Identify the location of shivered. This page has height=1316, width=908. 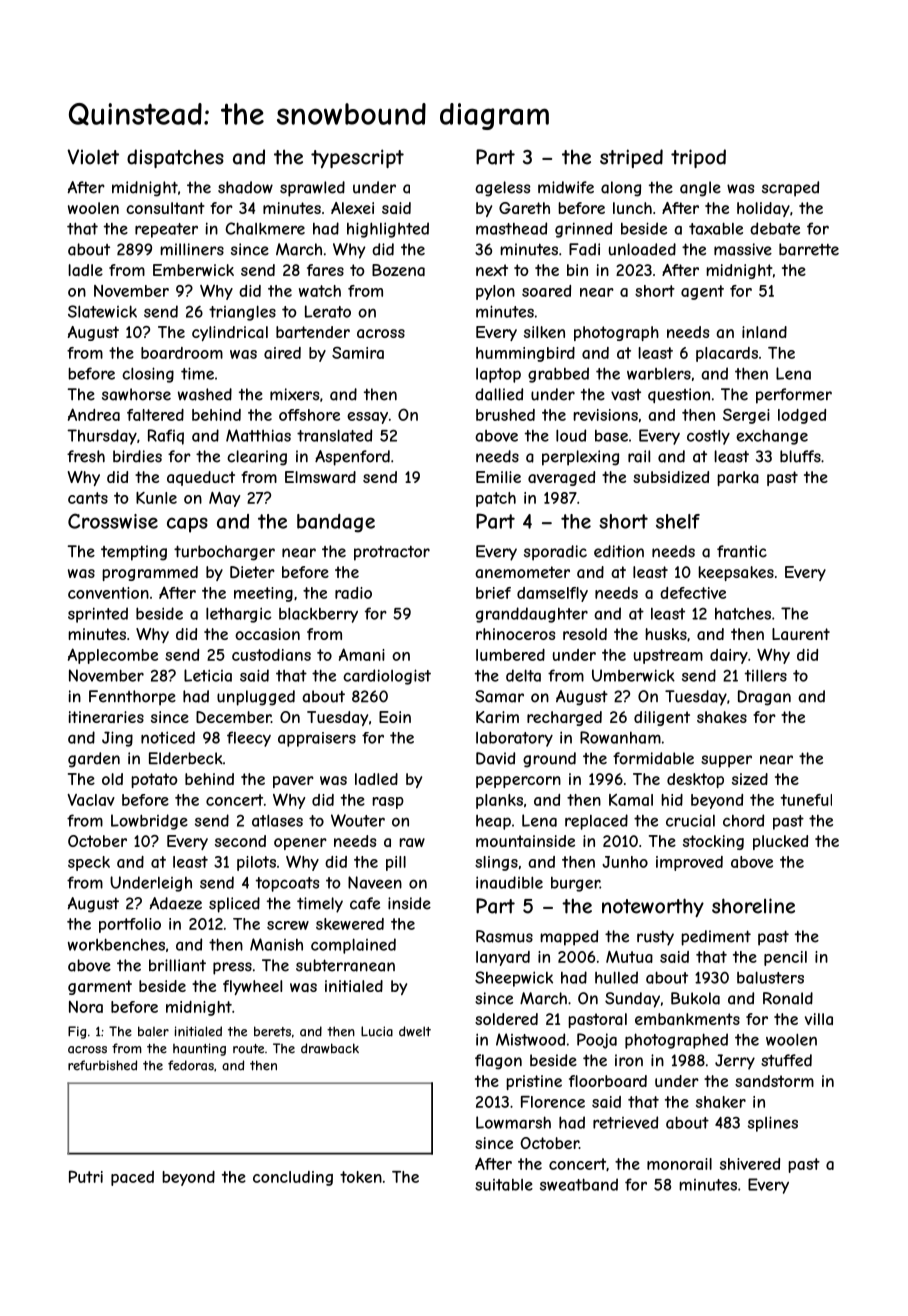
(750, 1164).
